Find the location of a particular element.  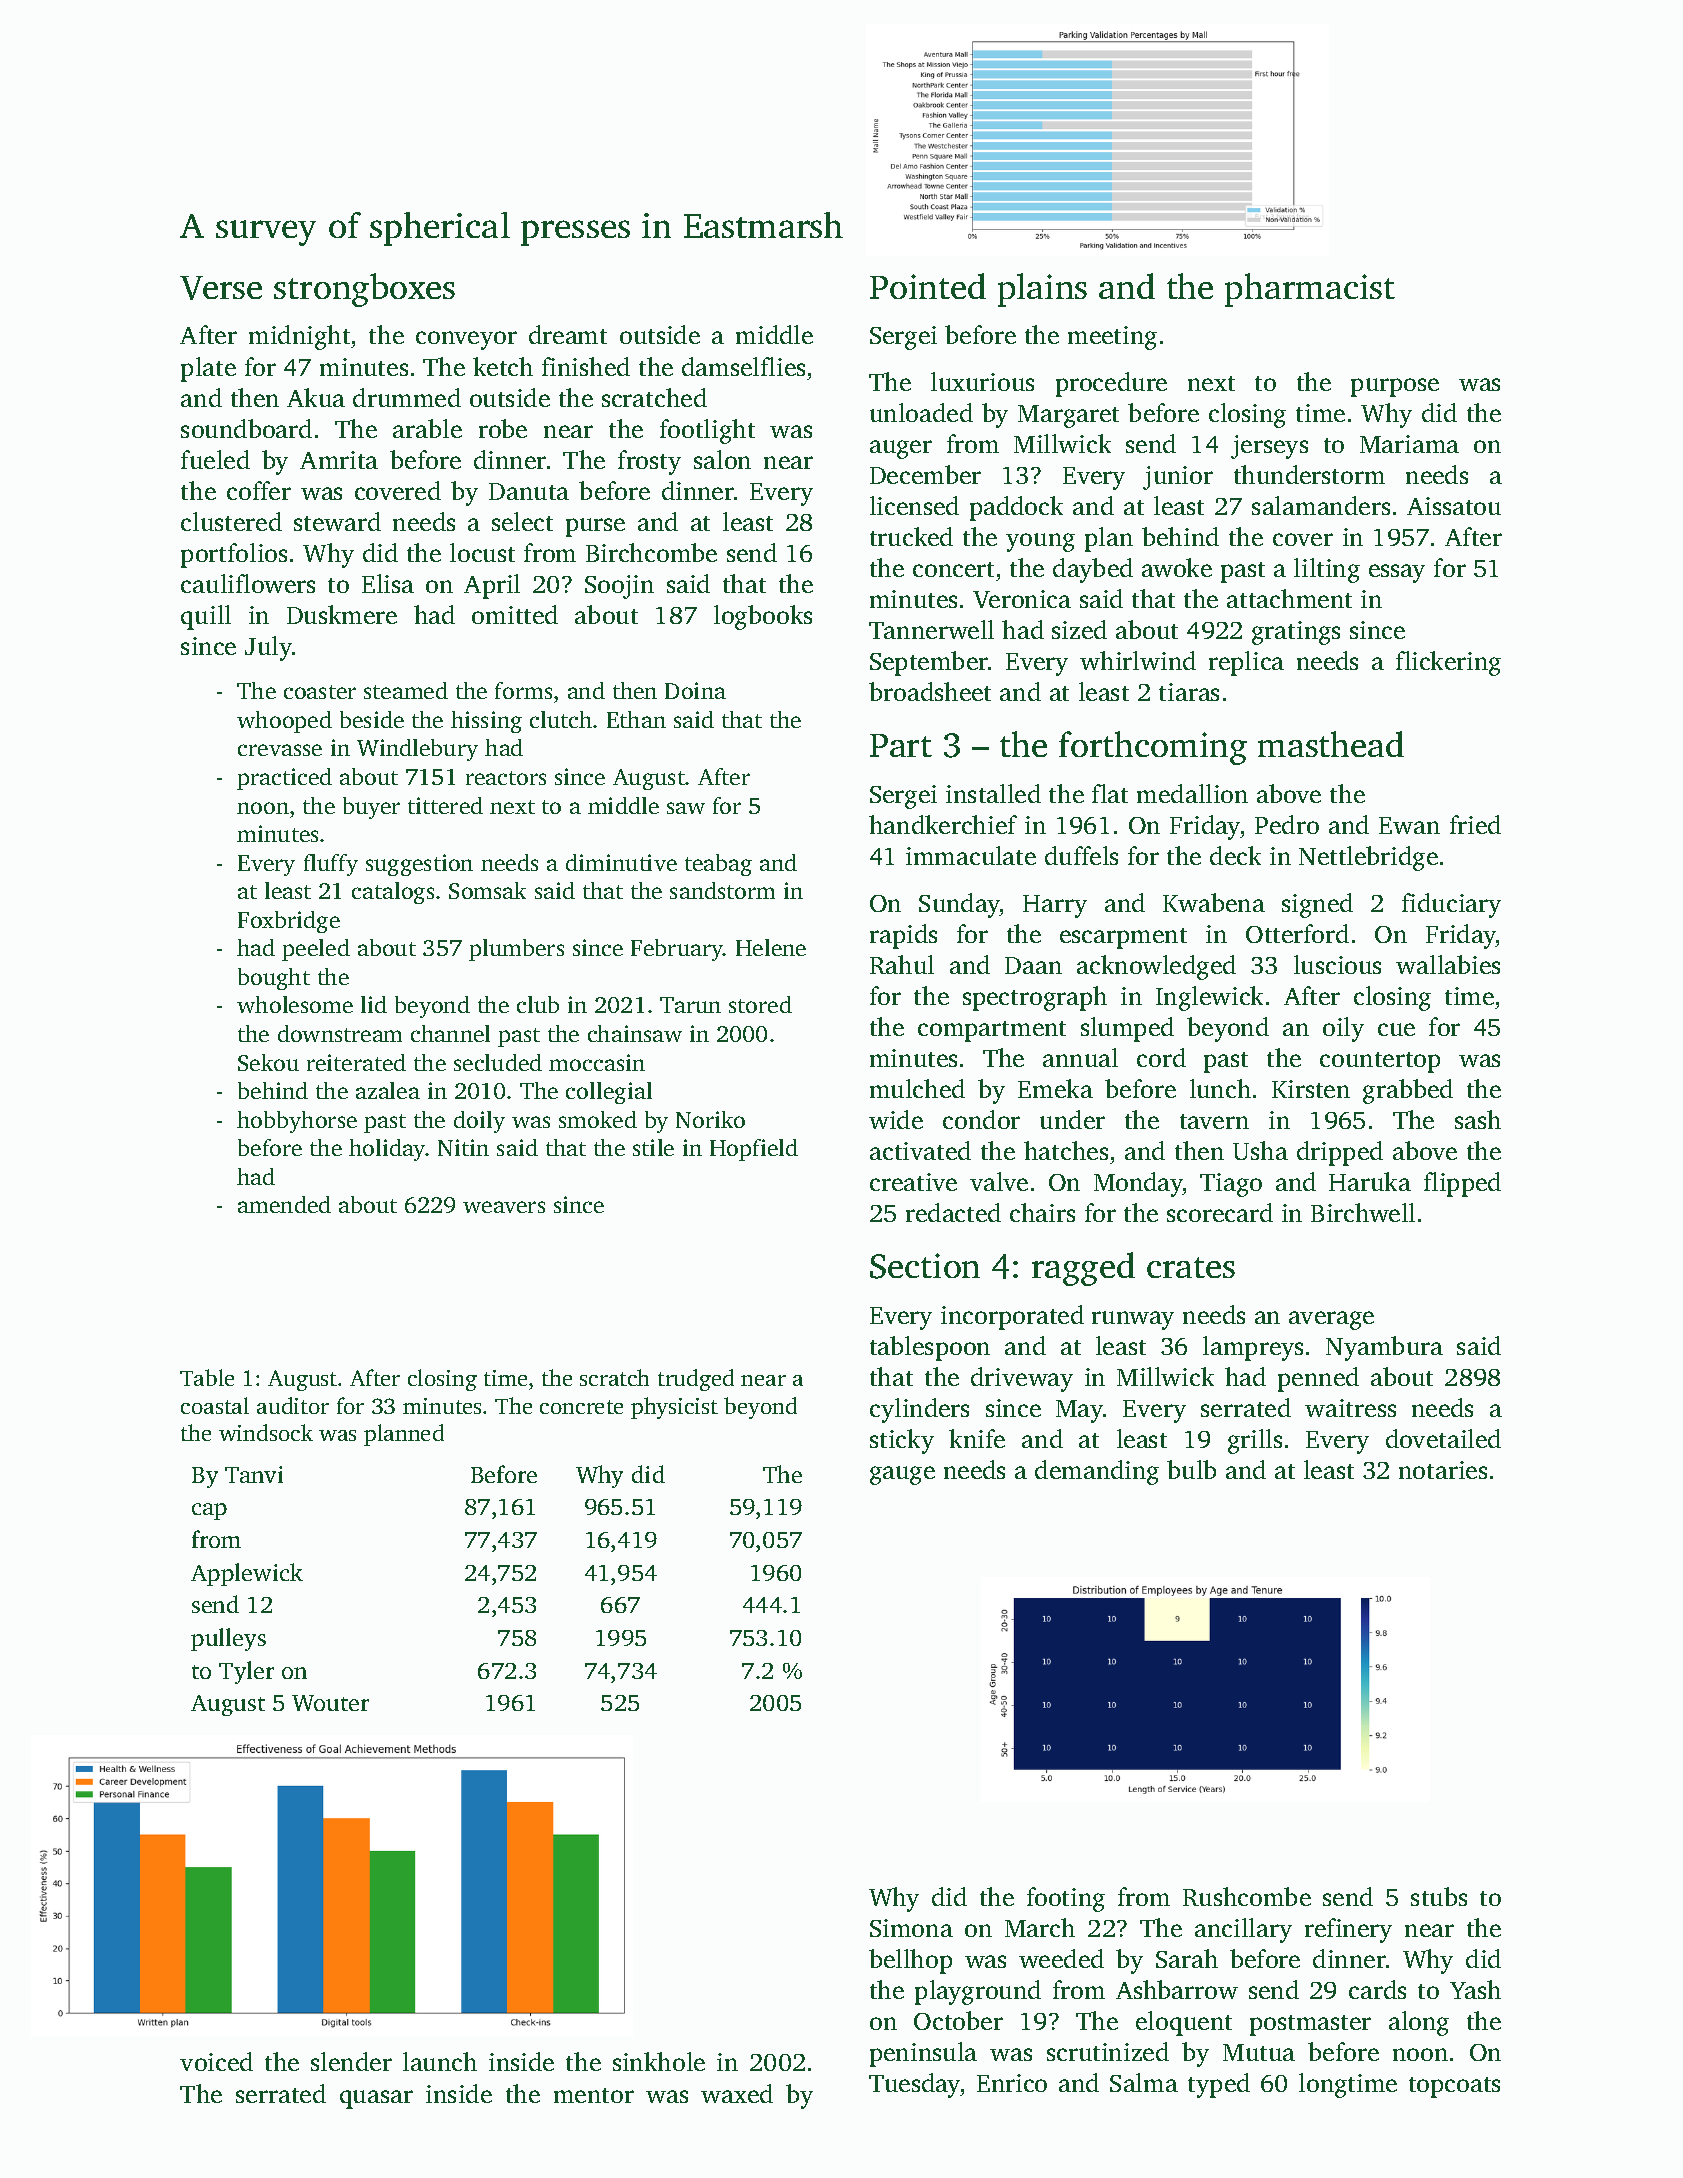

mentor is located at coordinates (594, 2095).
